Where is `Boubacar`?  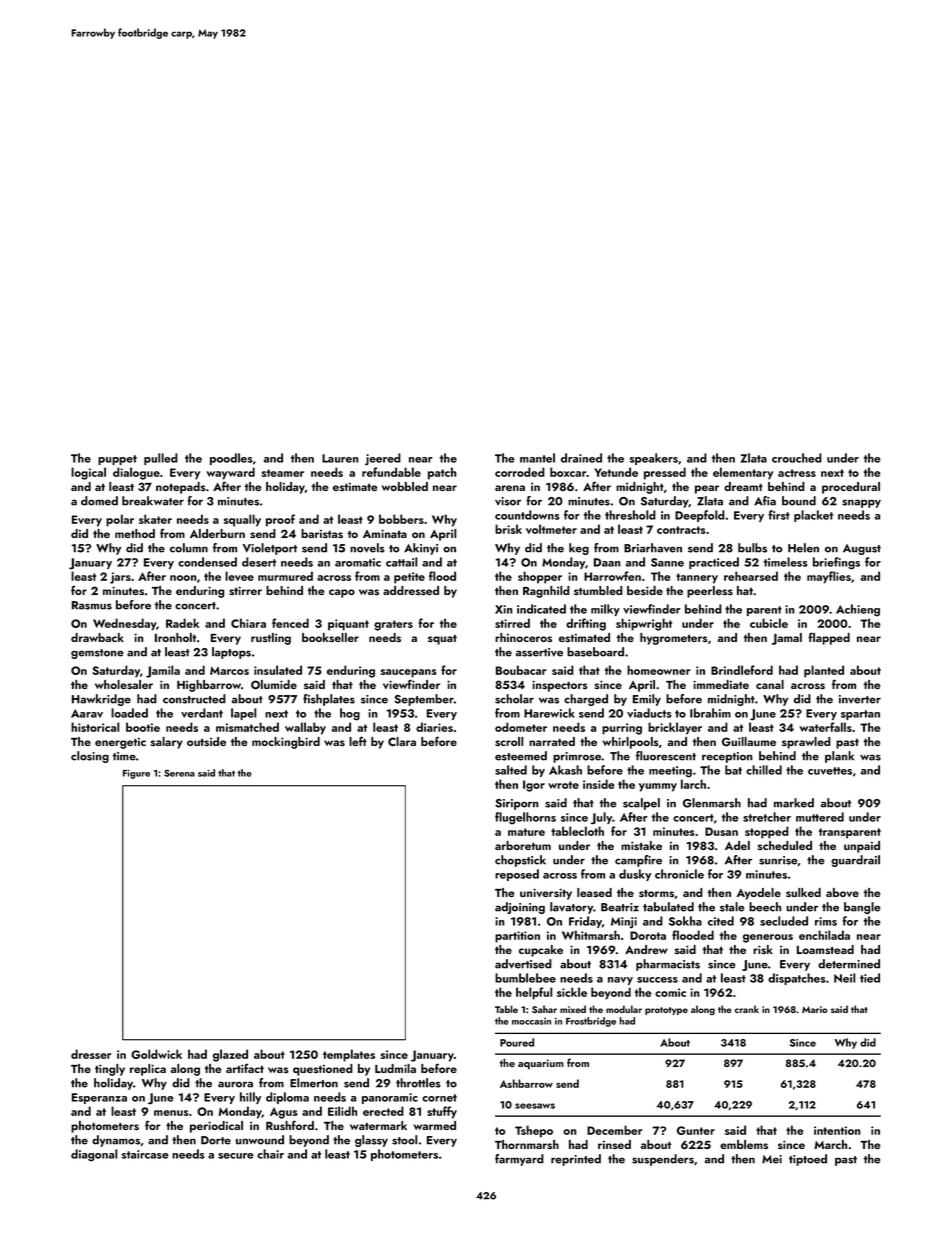 Boubacar is located at coordinates (521, 670).
